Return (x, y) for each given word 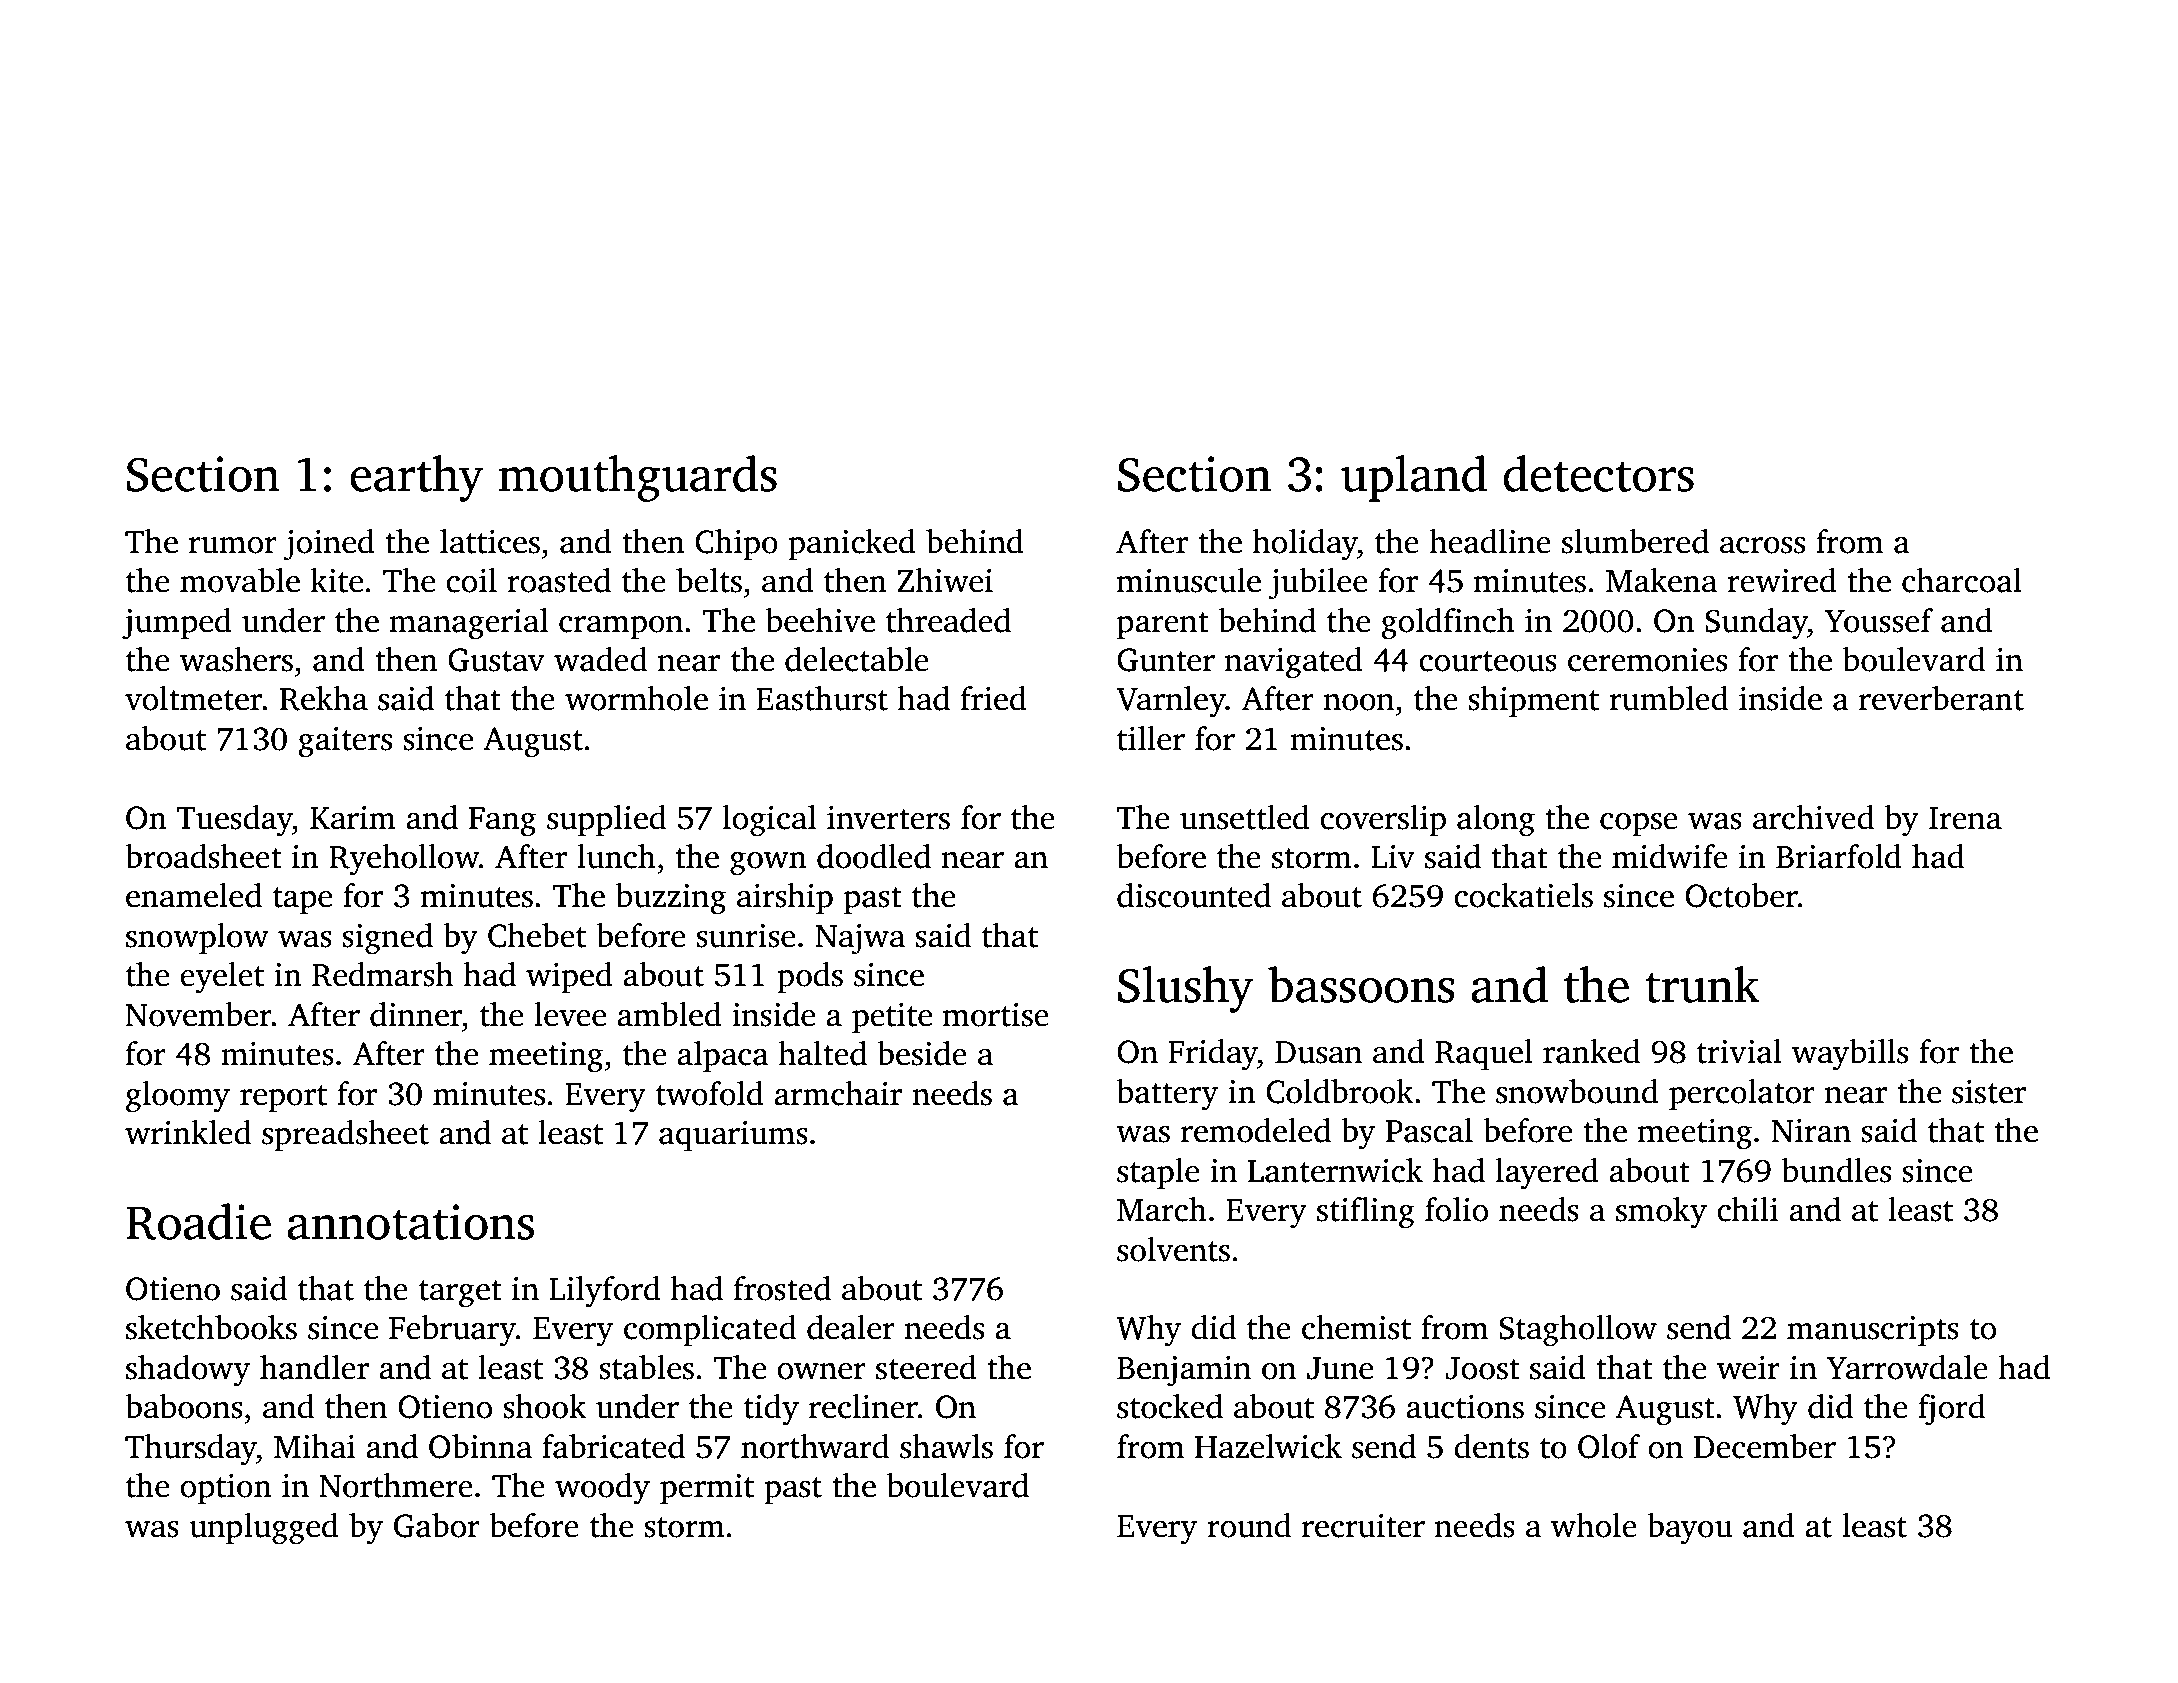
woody (602, 1489)
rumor (232, 545)
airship (785, 898)
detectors (1598, 473)
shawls (946, 1446)
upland (1414, 478)
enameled (194, 895)
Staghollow (1578, 1331)
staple (1158, 1173)
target (460, 1294)
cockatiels (1523, 895)
